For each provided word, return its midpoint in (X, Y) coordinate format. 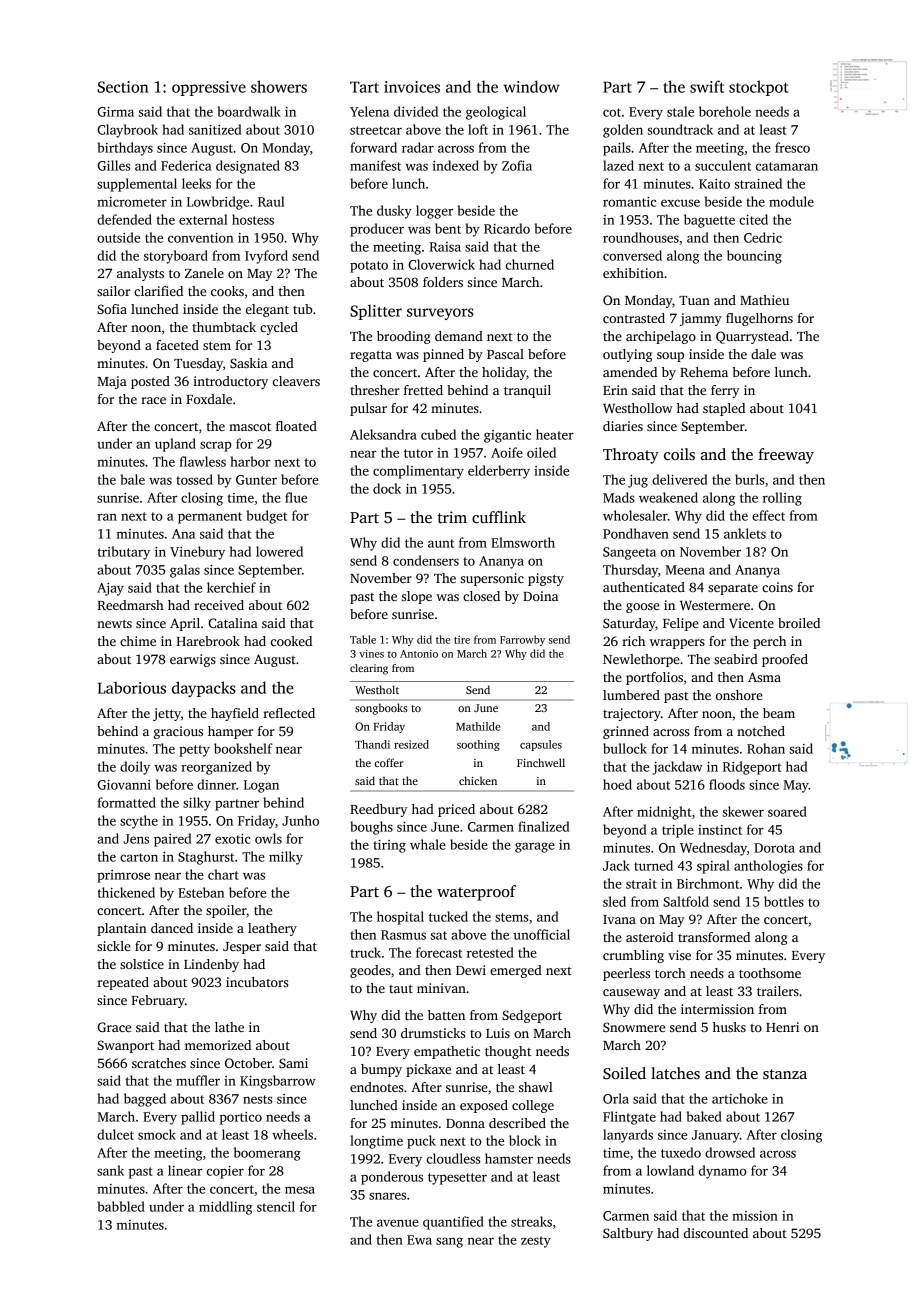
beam (779, 713)
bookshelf (243, 748)
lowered (279, 551)
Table (363, 639)
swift (707, 86)
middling (226, 1208)
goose (643, 608)
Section (123, 87)
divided (416, 111)
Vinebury (197, 553)
